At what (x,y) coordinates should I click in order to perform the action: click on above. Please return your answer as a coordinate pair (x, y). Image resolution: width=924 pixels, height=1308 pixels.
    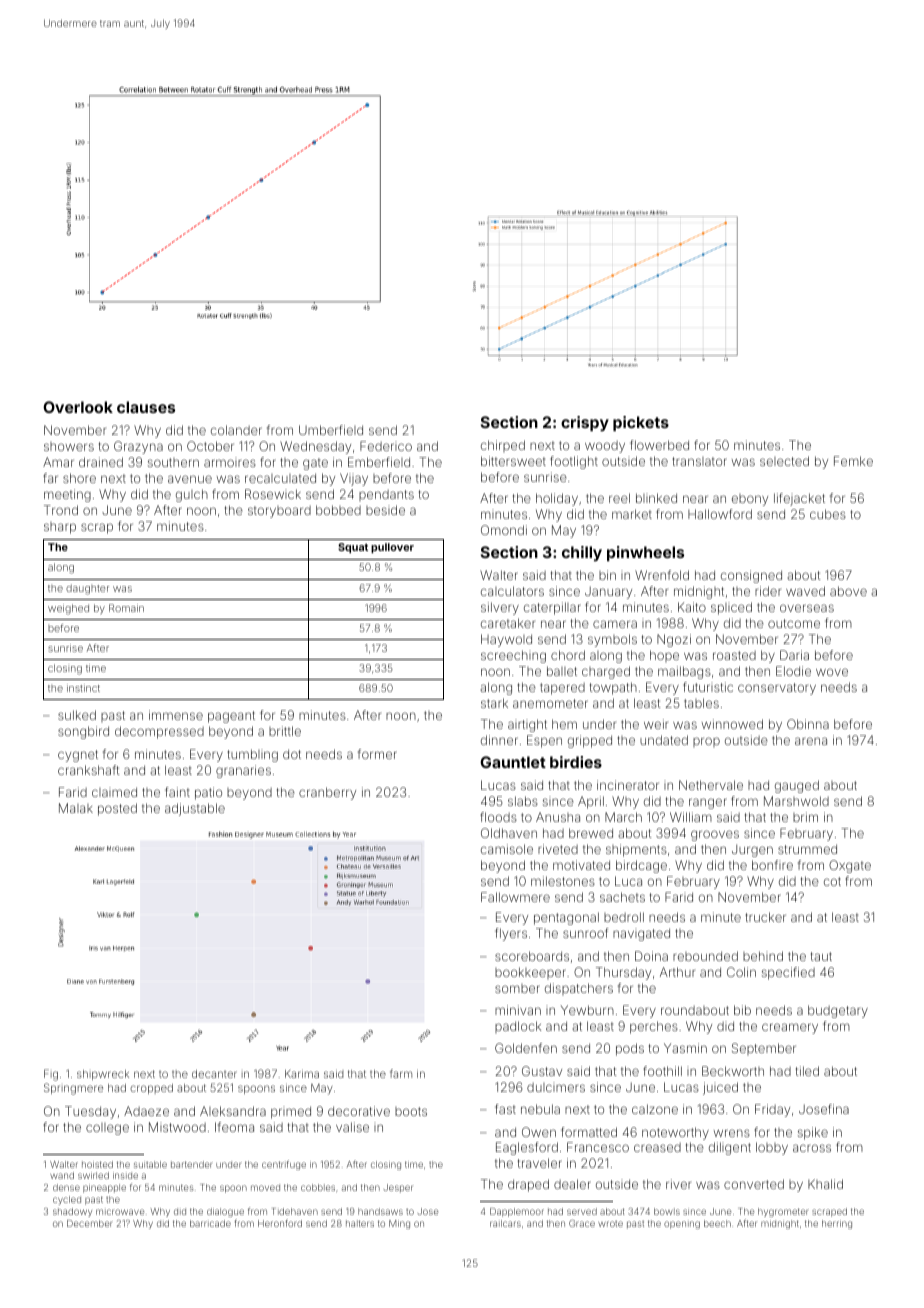
    Looking at the image, I should click on (848, 591).
